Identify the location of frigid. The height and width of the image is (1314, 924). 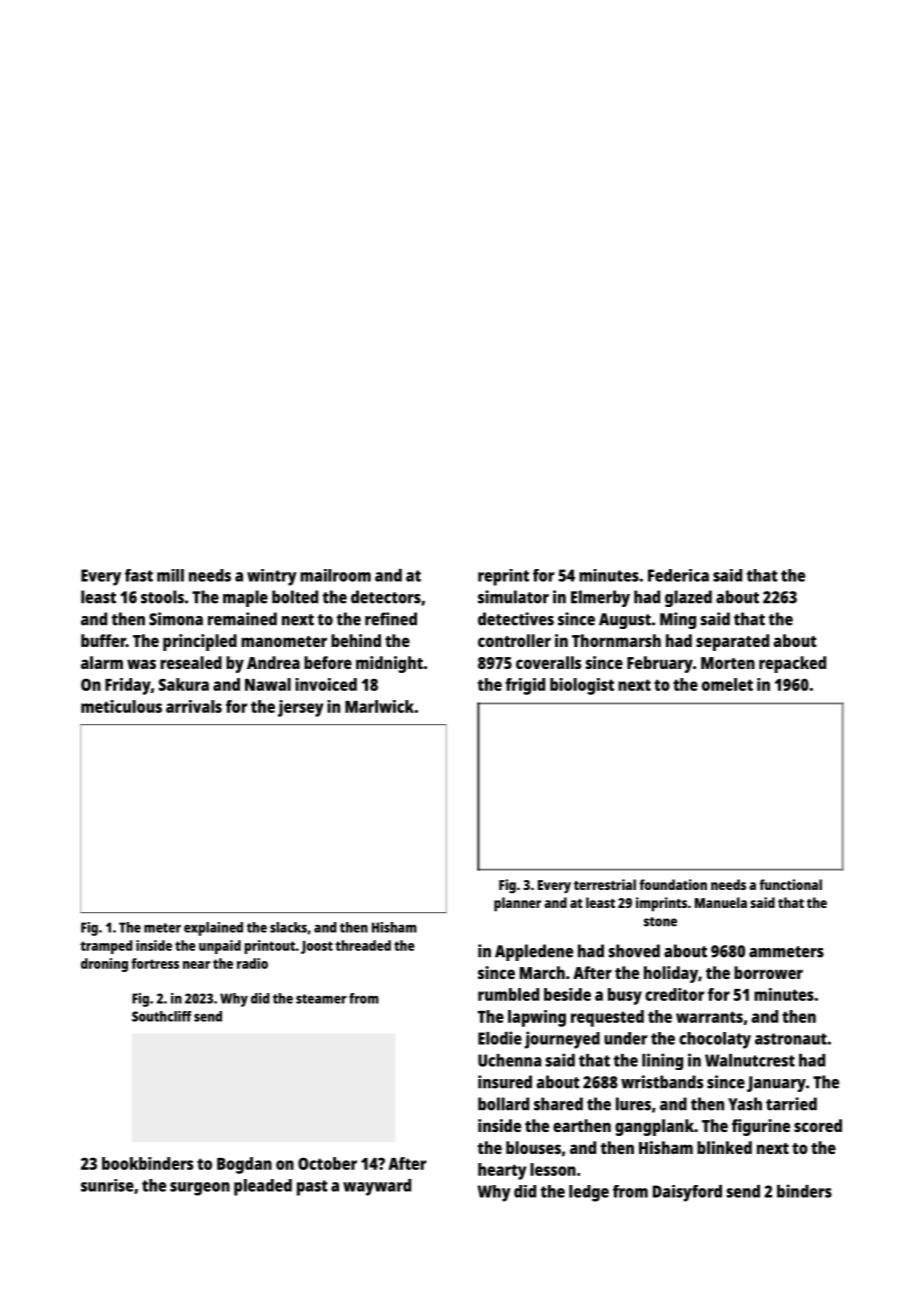
(525, 686).
